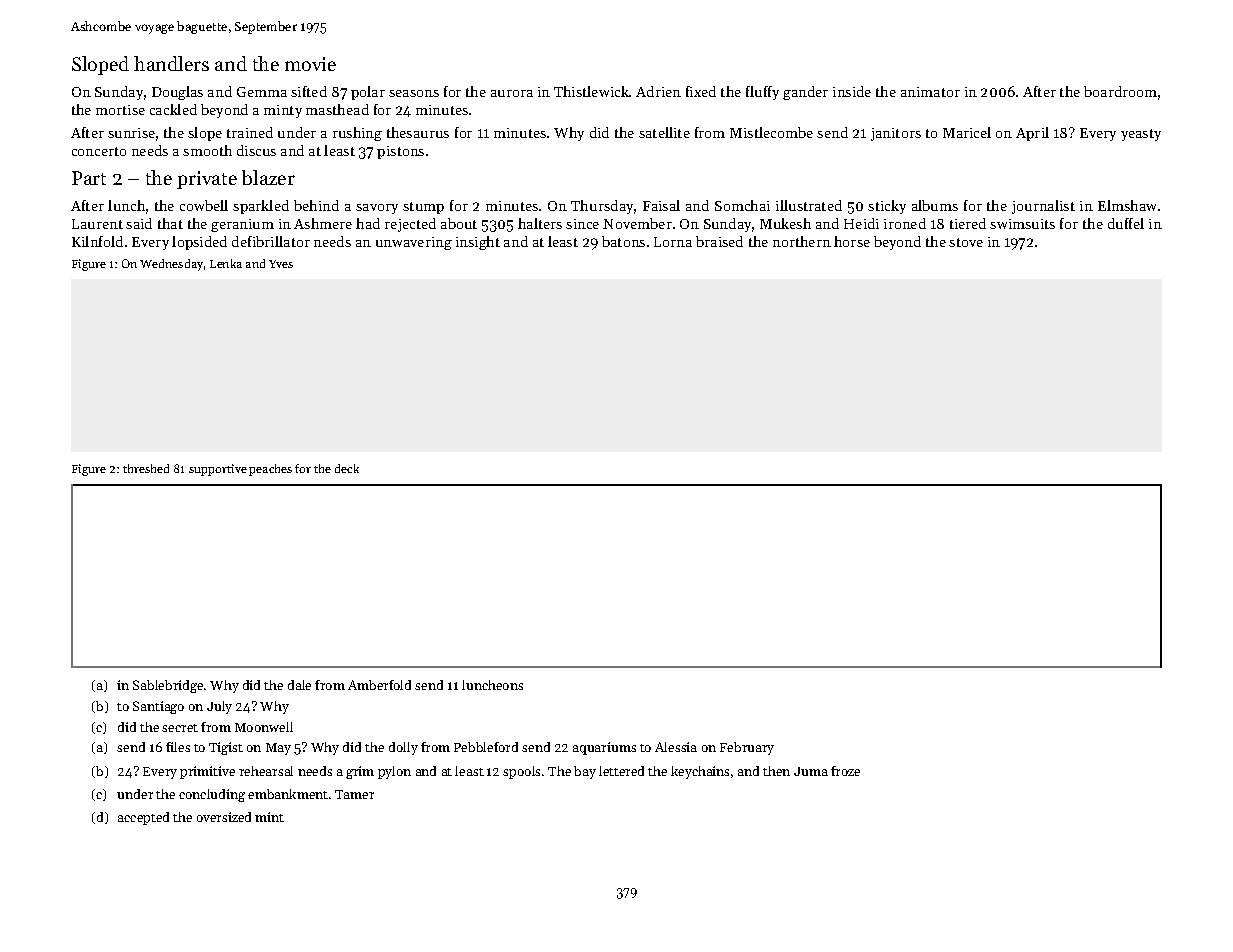 The width and height of the document is (1233, 952). I want to click on duffel, so click(1126, 223).
